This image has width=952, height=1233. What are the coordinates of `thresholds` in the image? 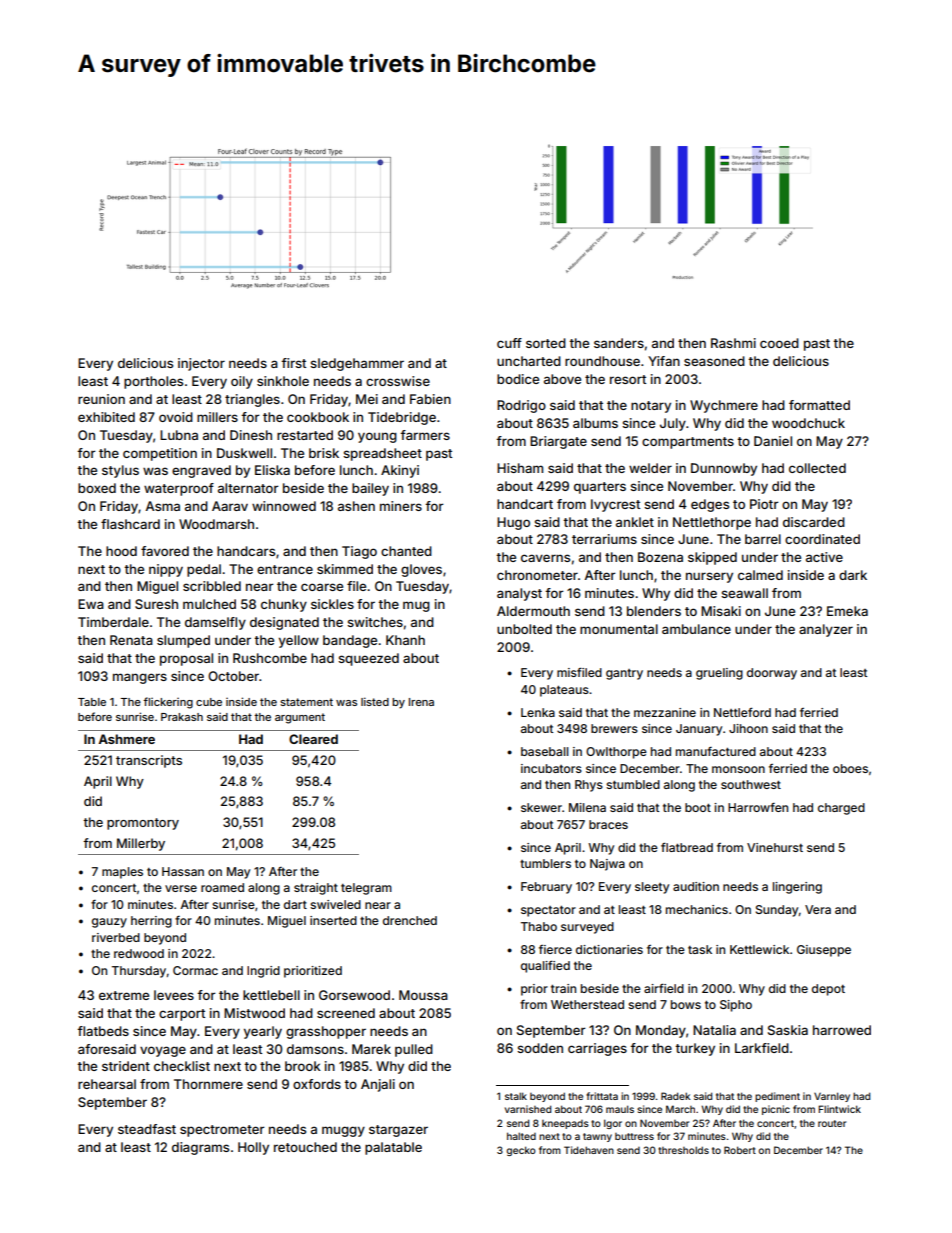 It's located at (683, 1150).
